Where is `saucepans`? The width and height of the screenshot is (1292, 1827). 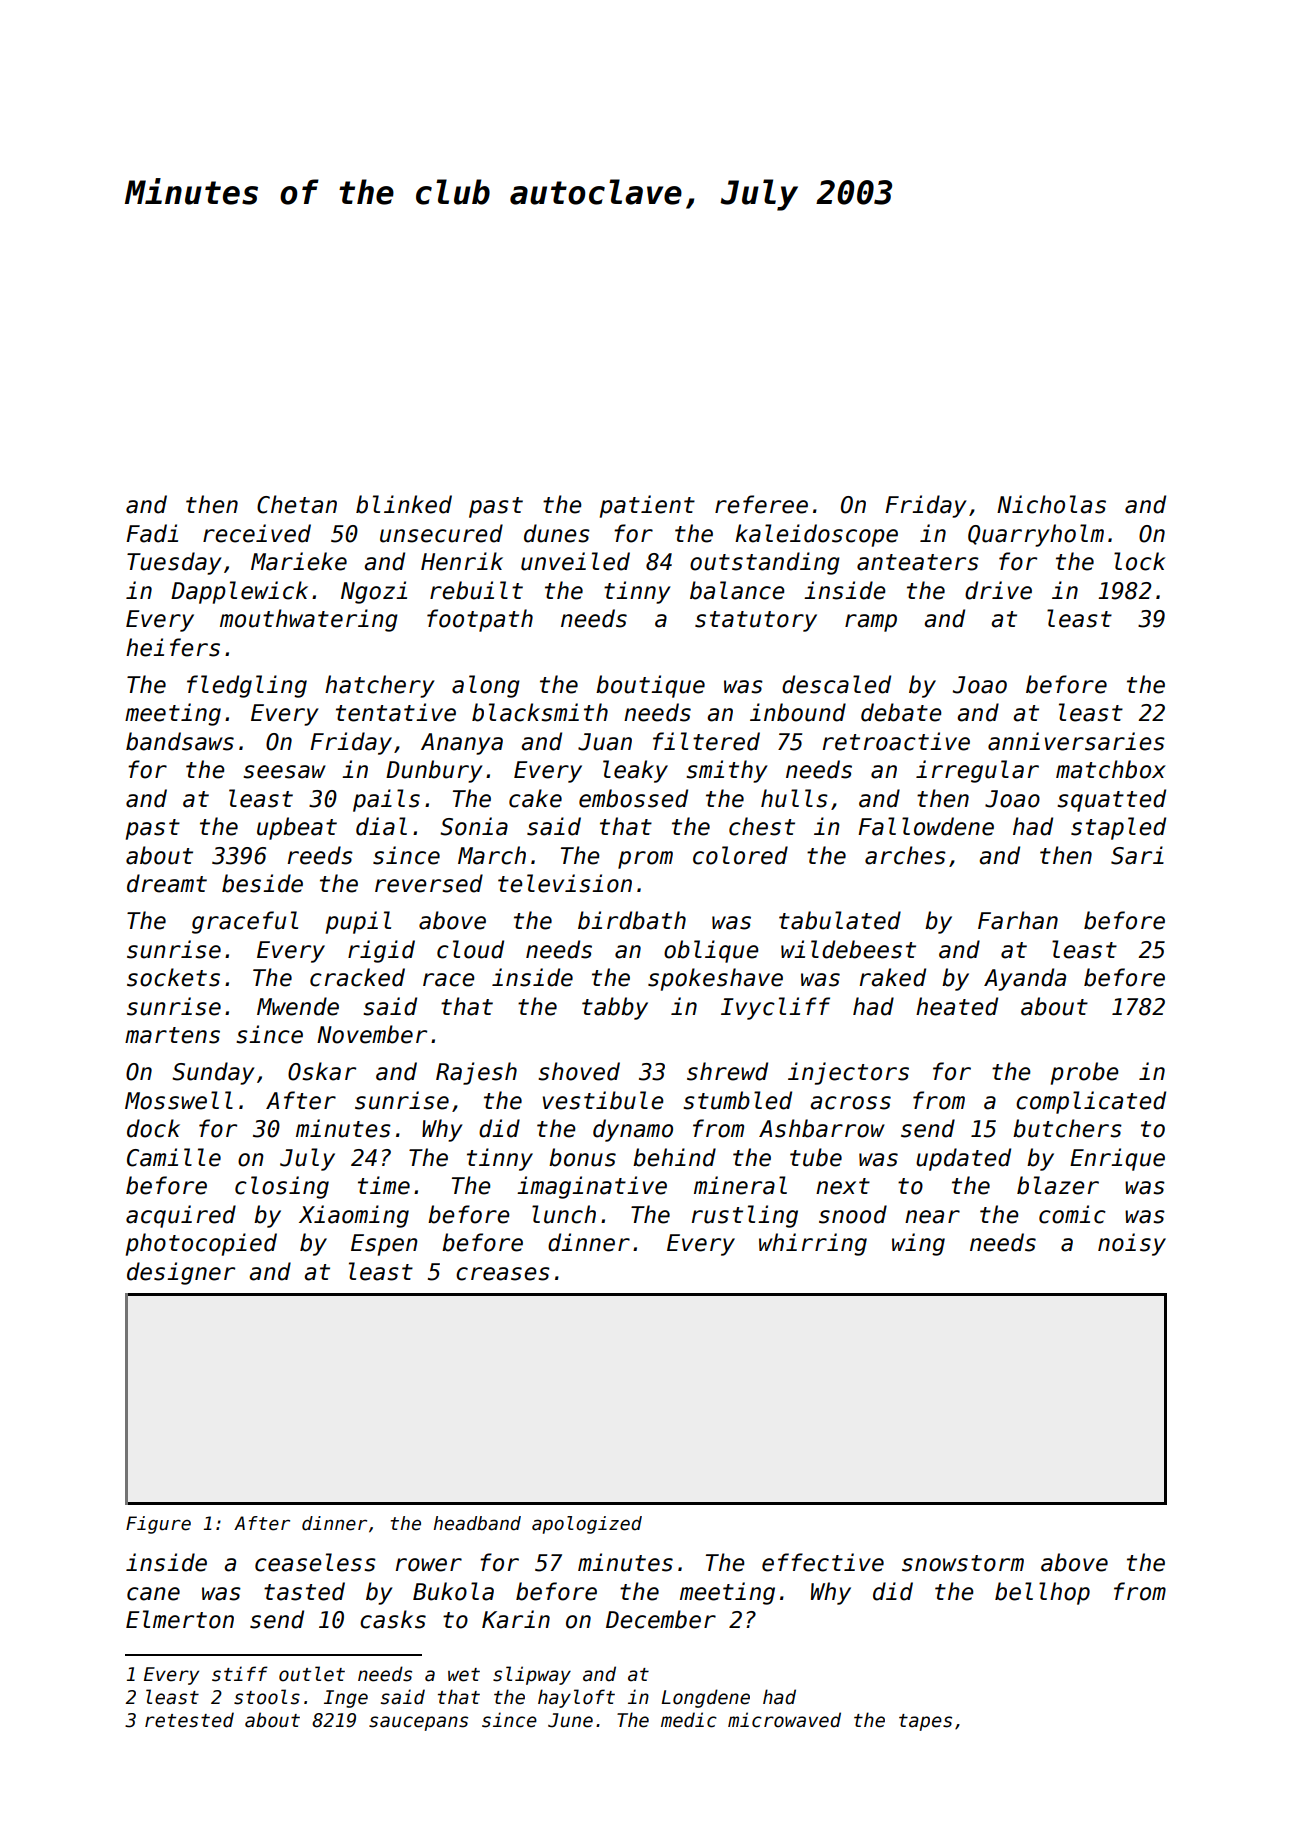 saucepans is located at coordinates (418, 1723).
